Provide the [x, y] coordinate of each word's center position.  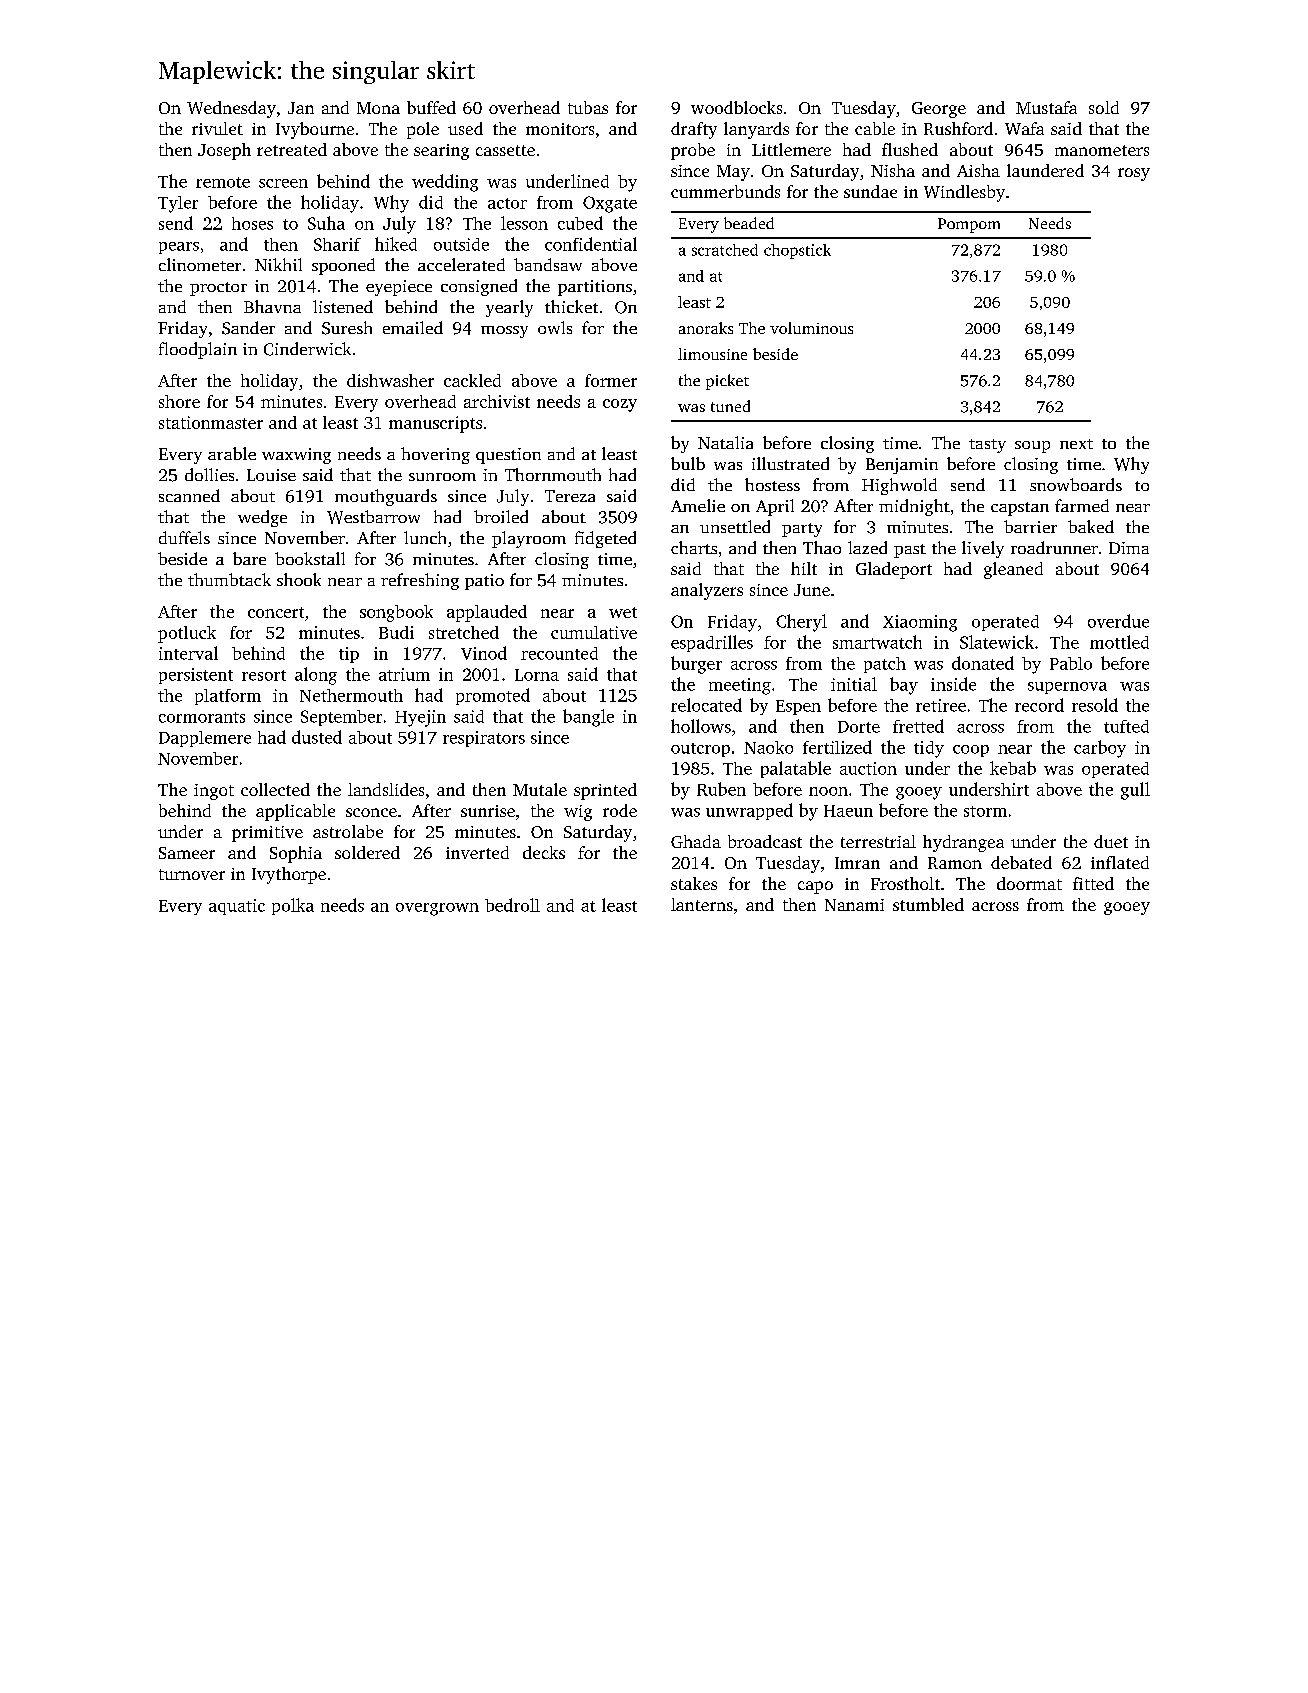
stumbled [928, 904]
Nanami [854, 905]
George [939, 110]
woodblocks [736, 107]
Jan [301, 108]
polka [293, 906]
